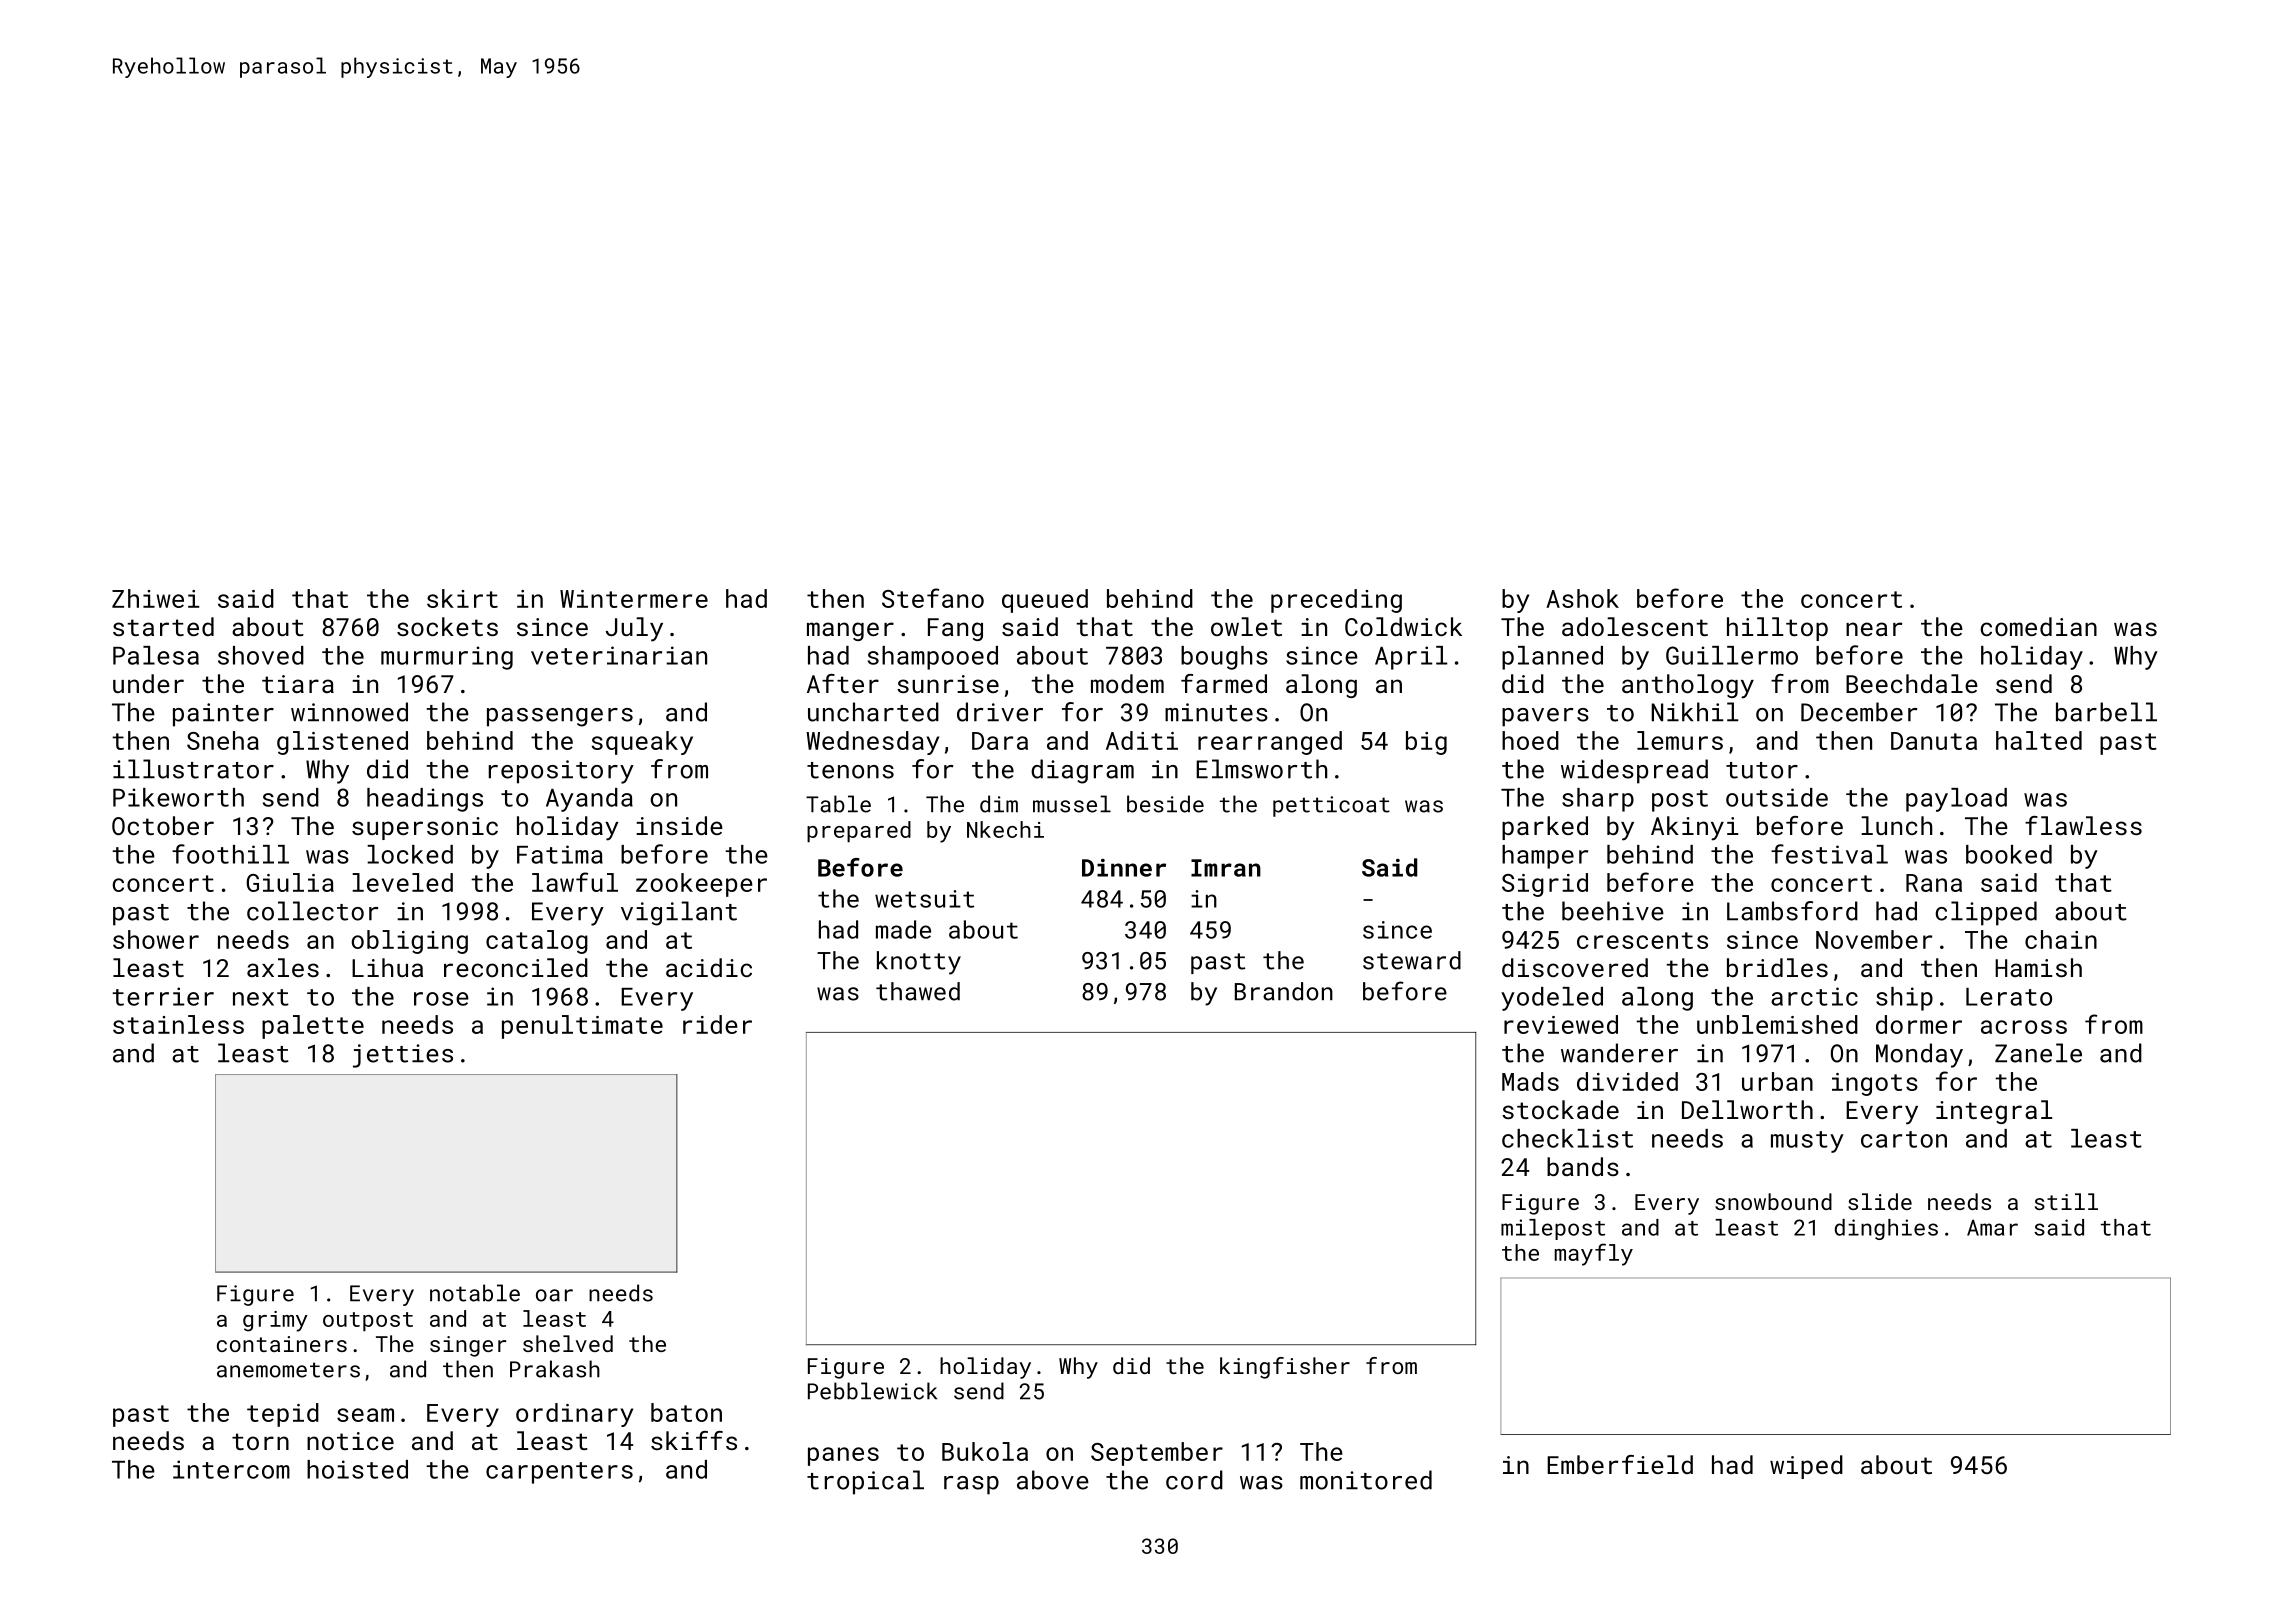  I want to click on Zhiwei, so click(155, 598).
